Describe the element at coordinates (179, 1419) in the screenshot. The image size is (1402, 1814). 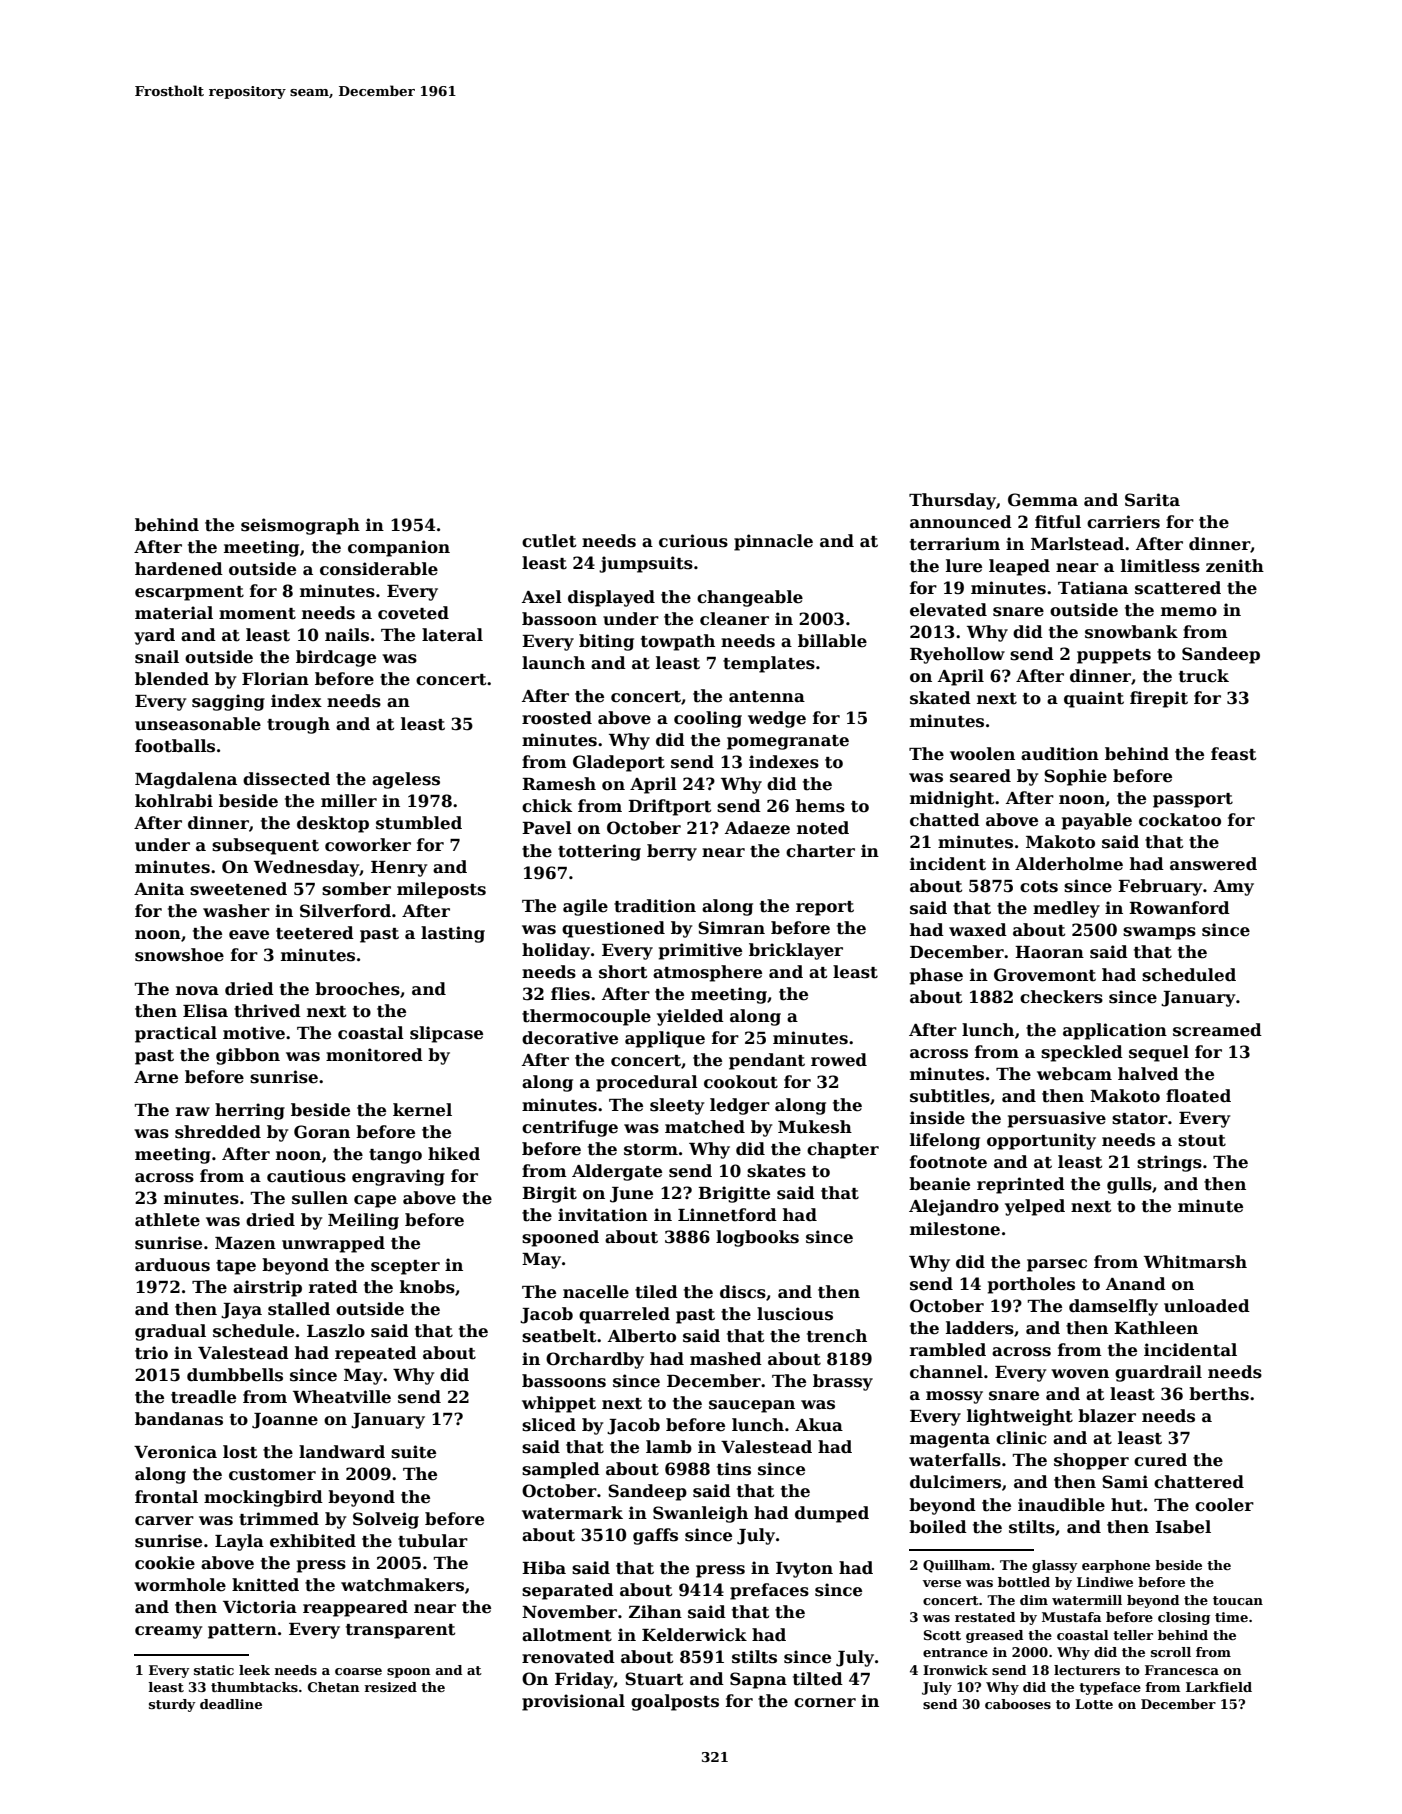
I see `bandanas` at that location.
